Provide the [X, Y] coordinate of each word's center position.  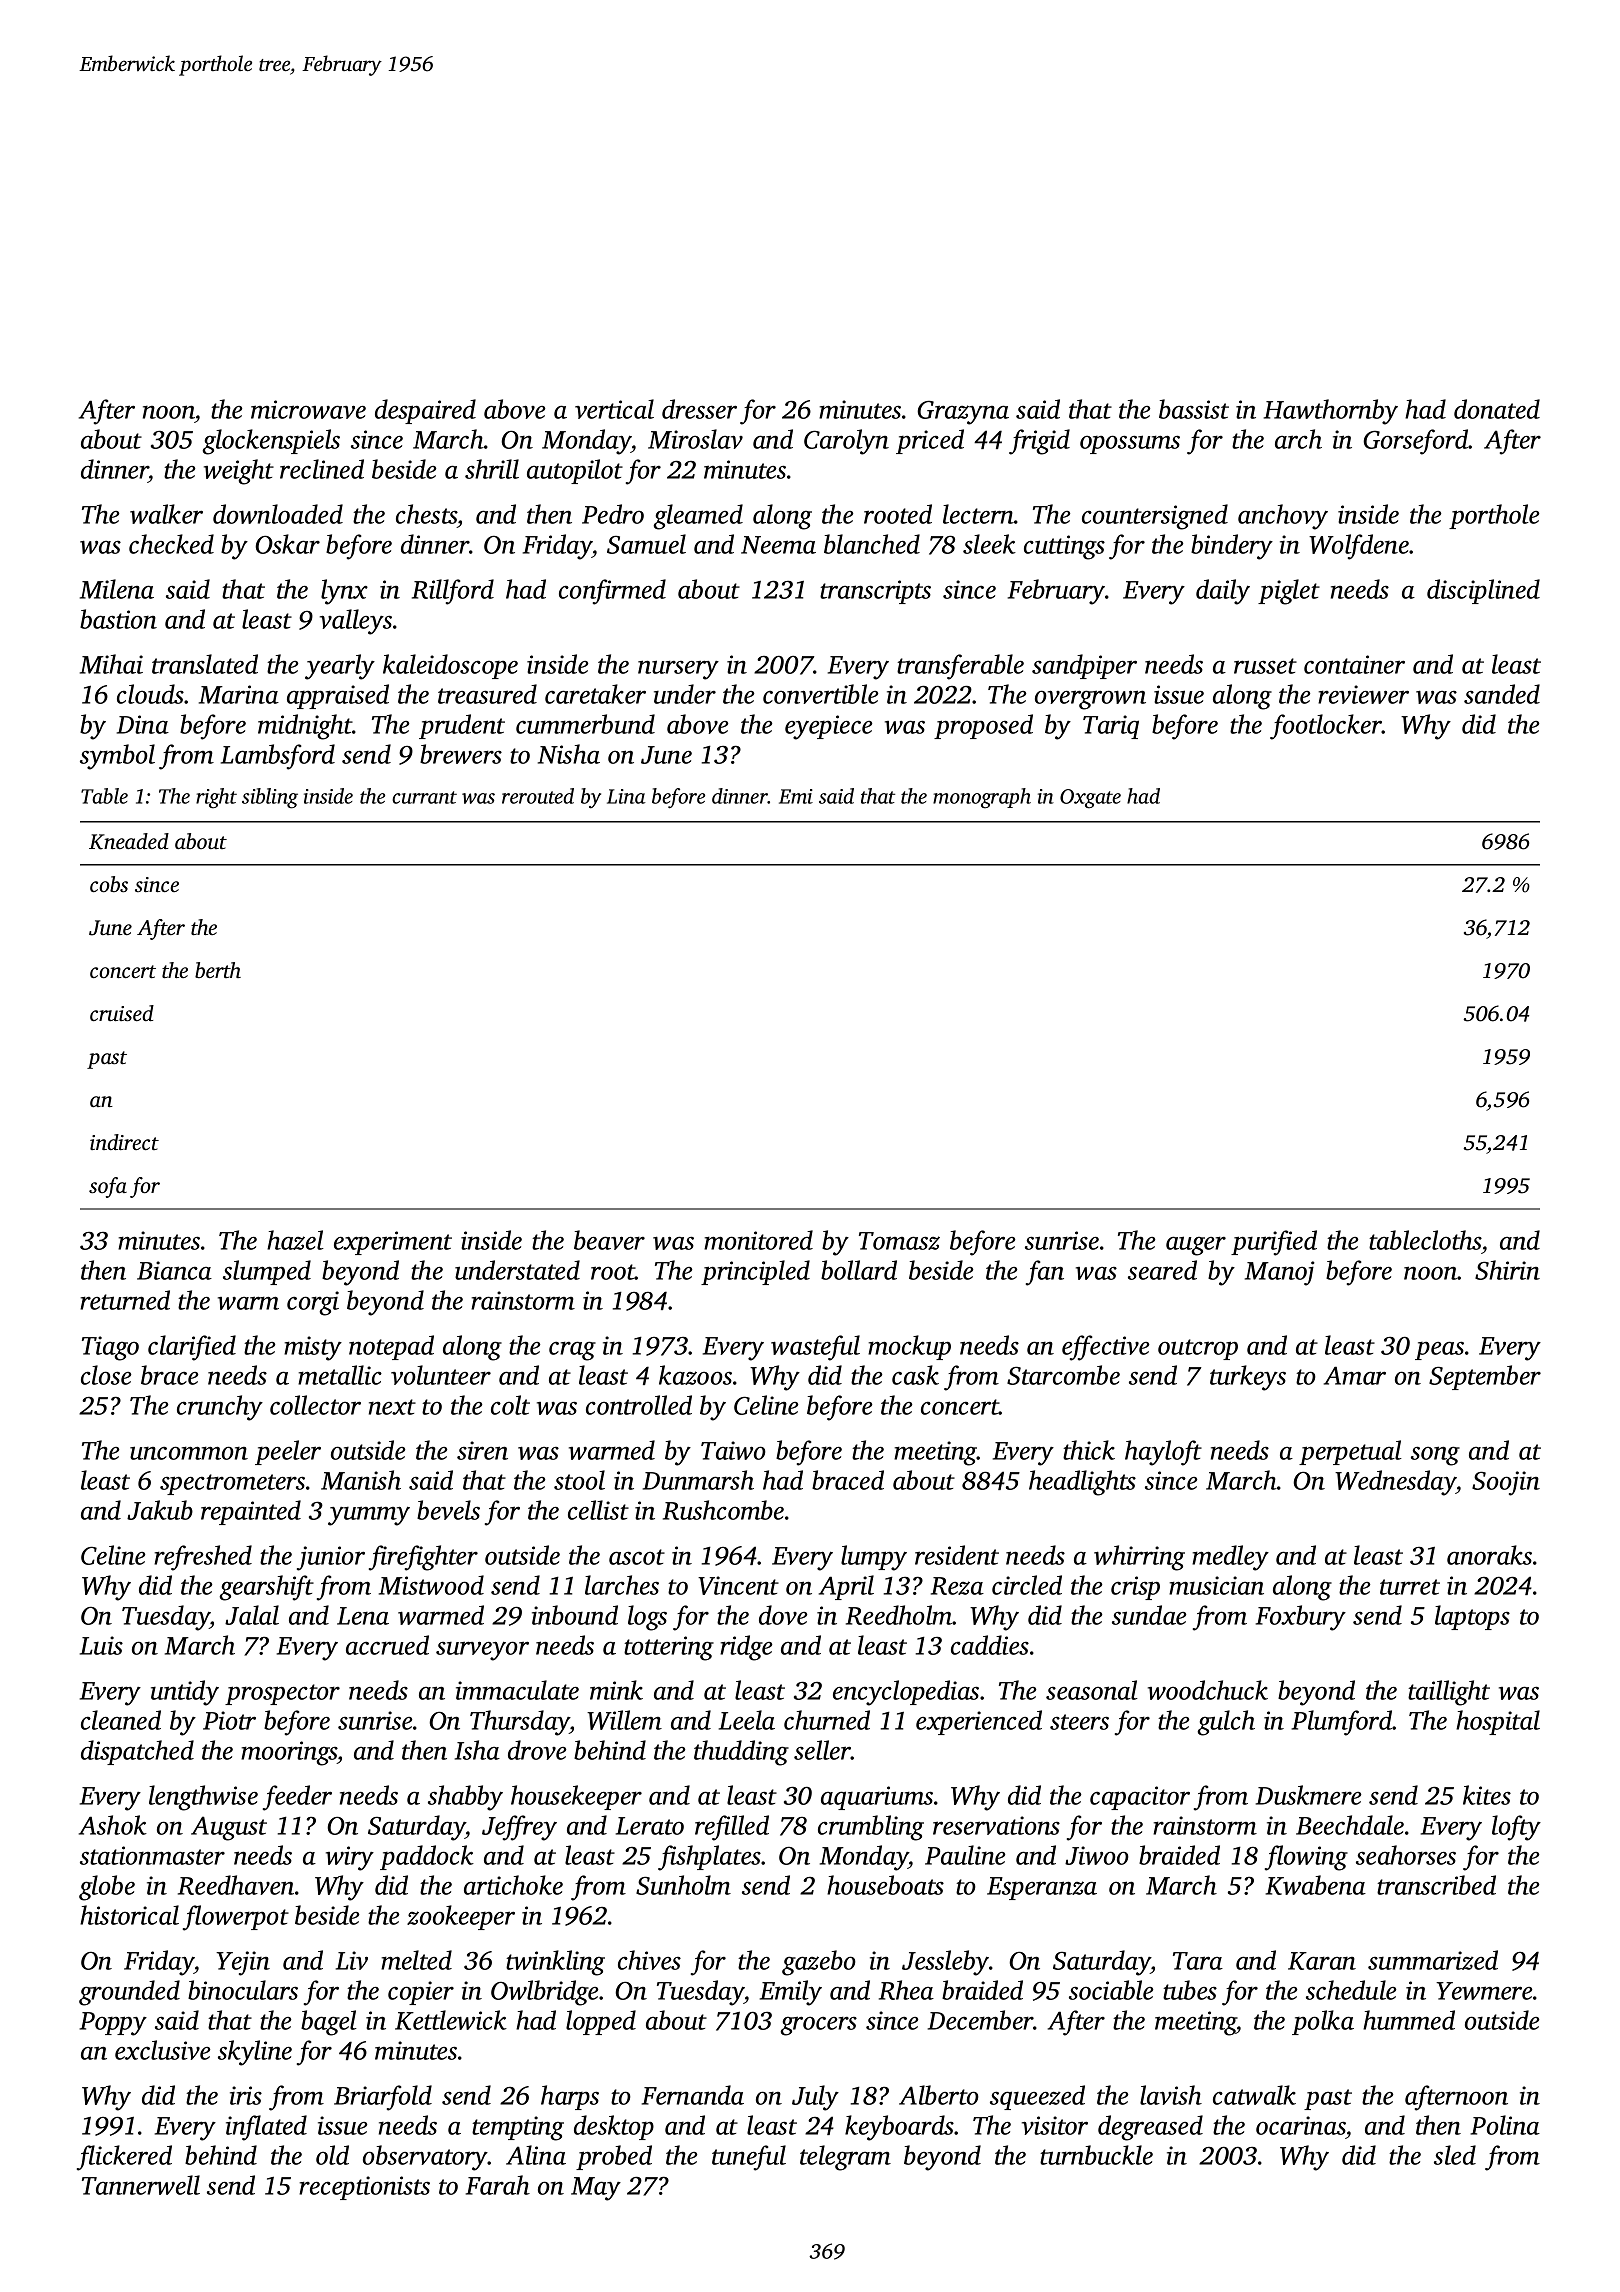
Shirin [1507, 1270]
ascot [637, 1557]
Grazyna [963, 413]
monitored [758, 1240]
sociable [1111, 1990]
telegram [845, 2158]
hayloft [1163, 1453]
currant [424, 797]
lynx [344, 592]
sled [1455, 2155]
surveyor [482, 1651]
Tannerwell [141, 2185]
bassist [1194, 409]
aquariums [877, 1798]
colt [510, 1405]
